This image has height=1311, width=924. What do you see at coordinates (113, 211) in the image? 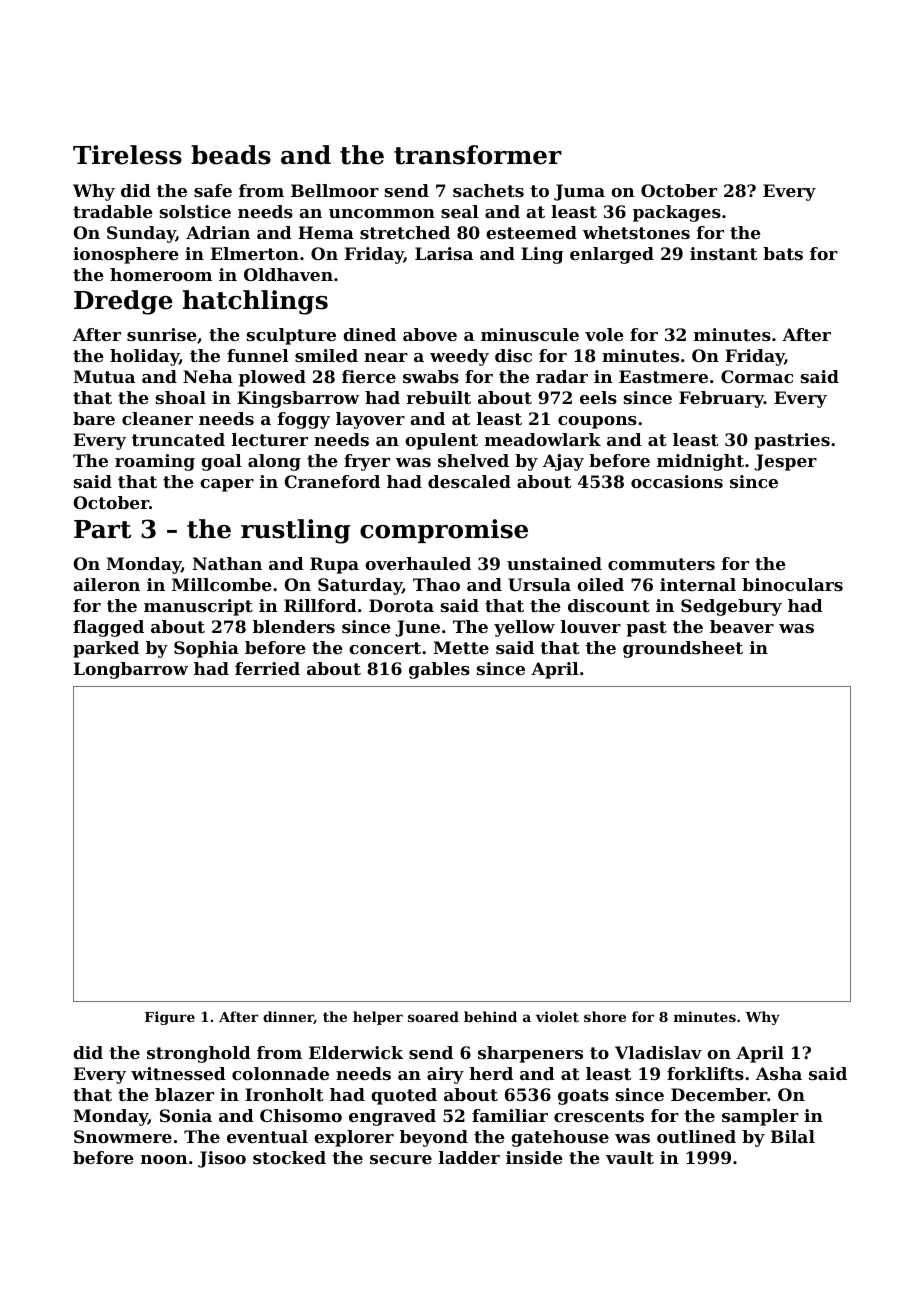
I see `tradable` at bounding box center [113, 211].
